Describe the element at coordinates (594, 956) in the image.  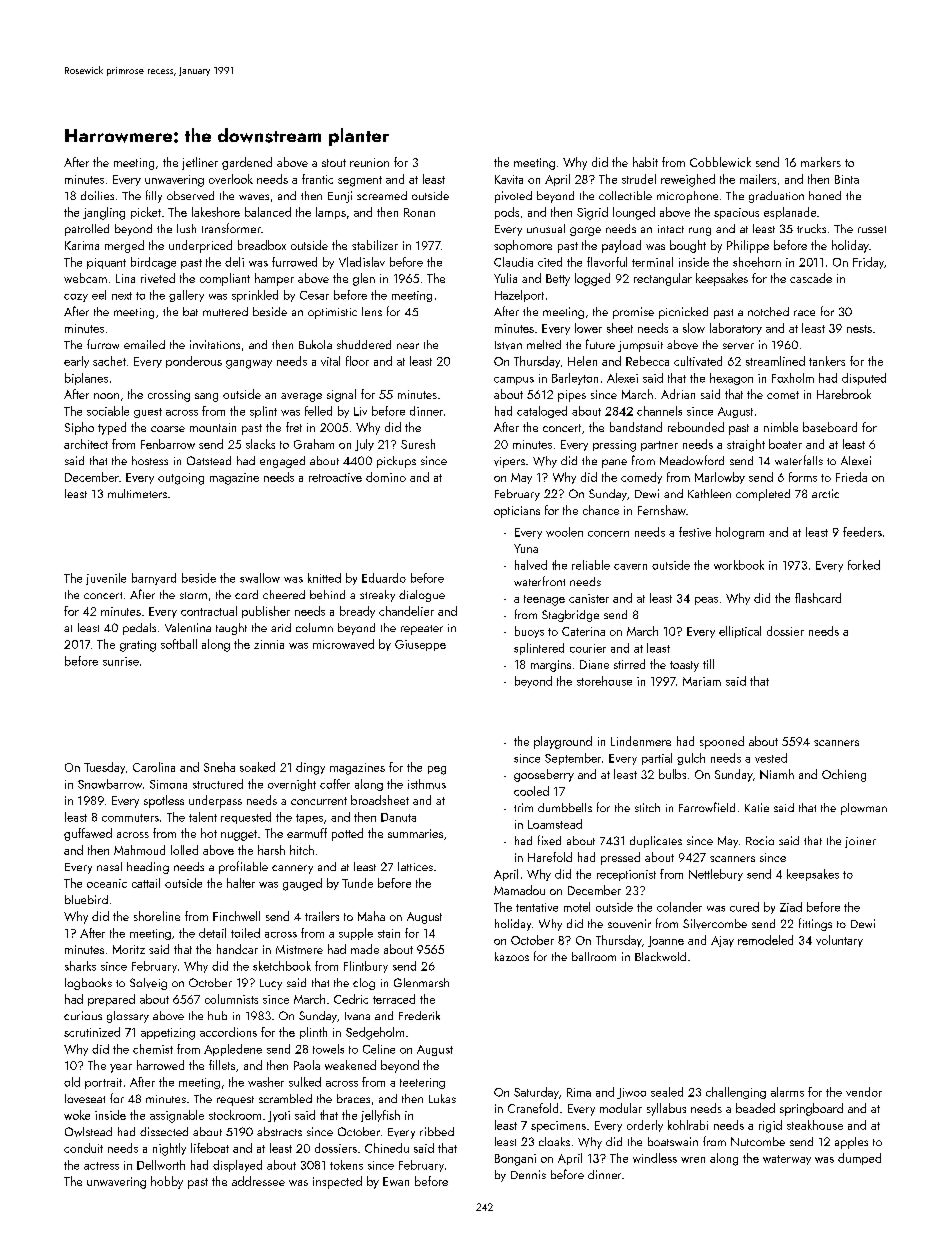
I see `ballroom` at that location.
